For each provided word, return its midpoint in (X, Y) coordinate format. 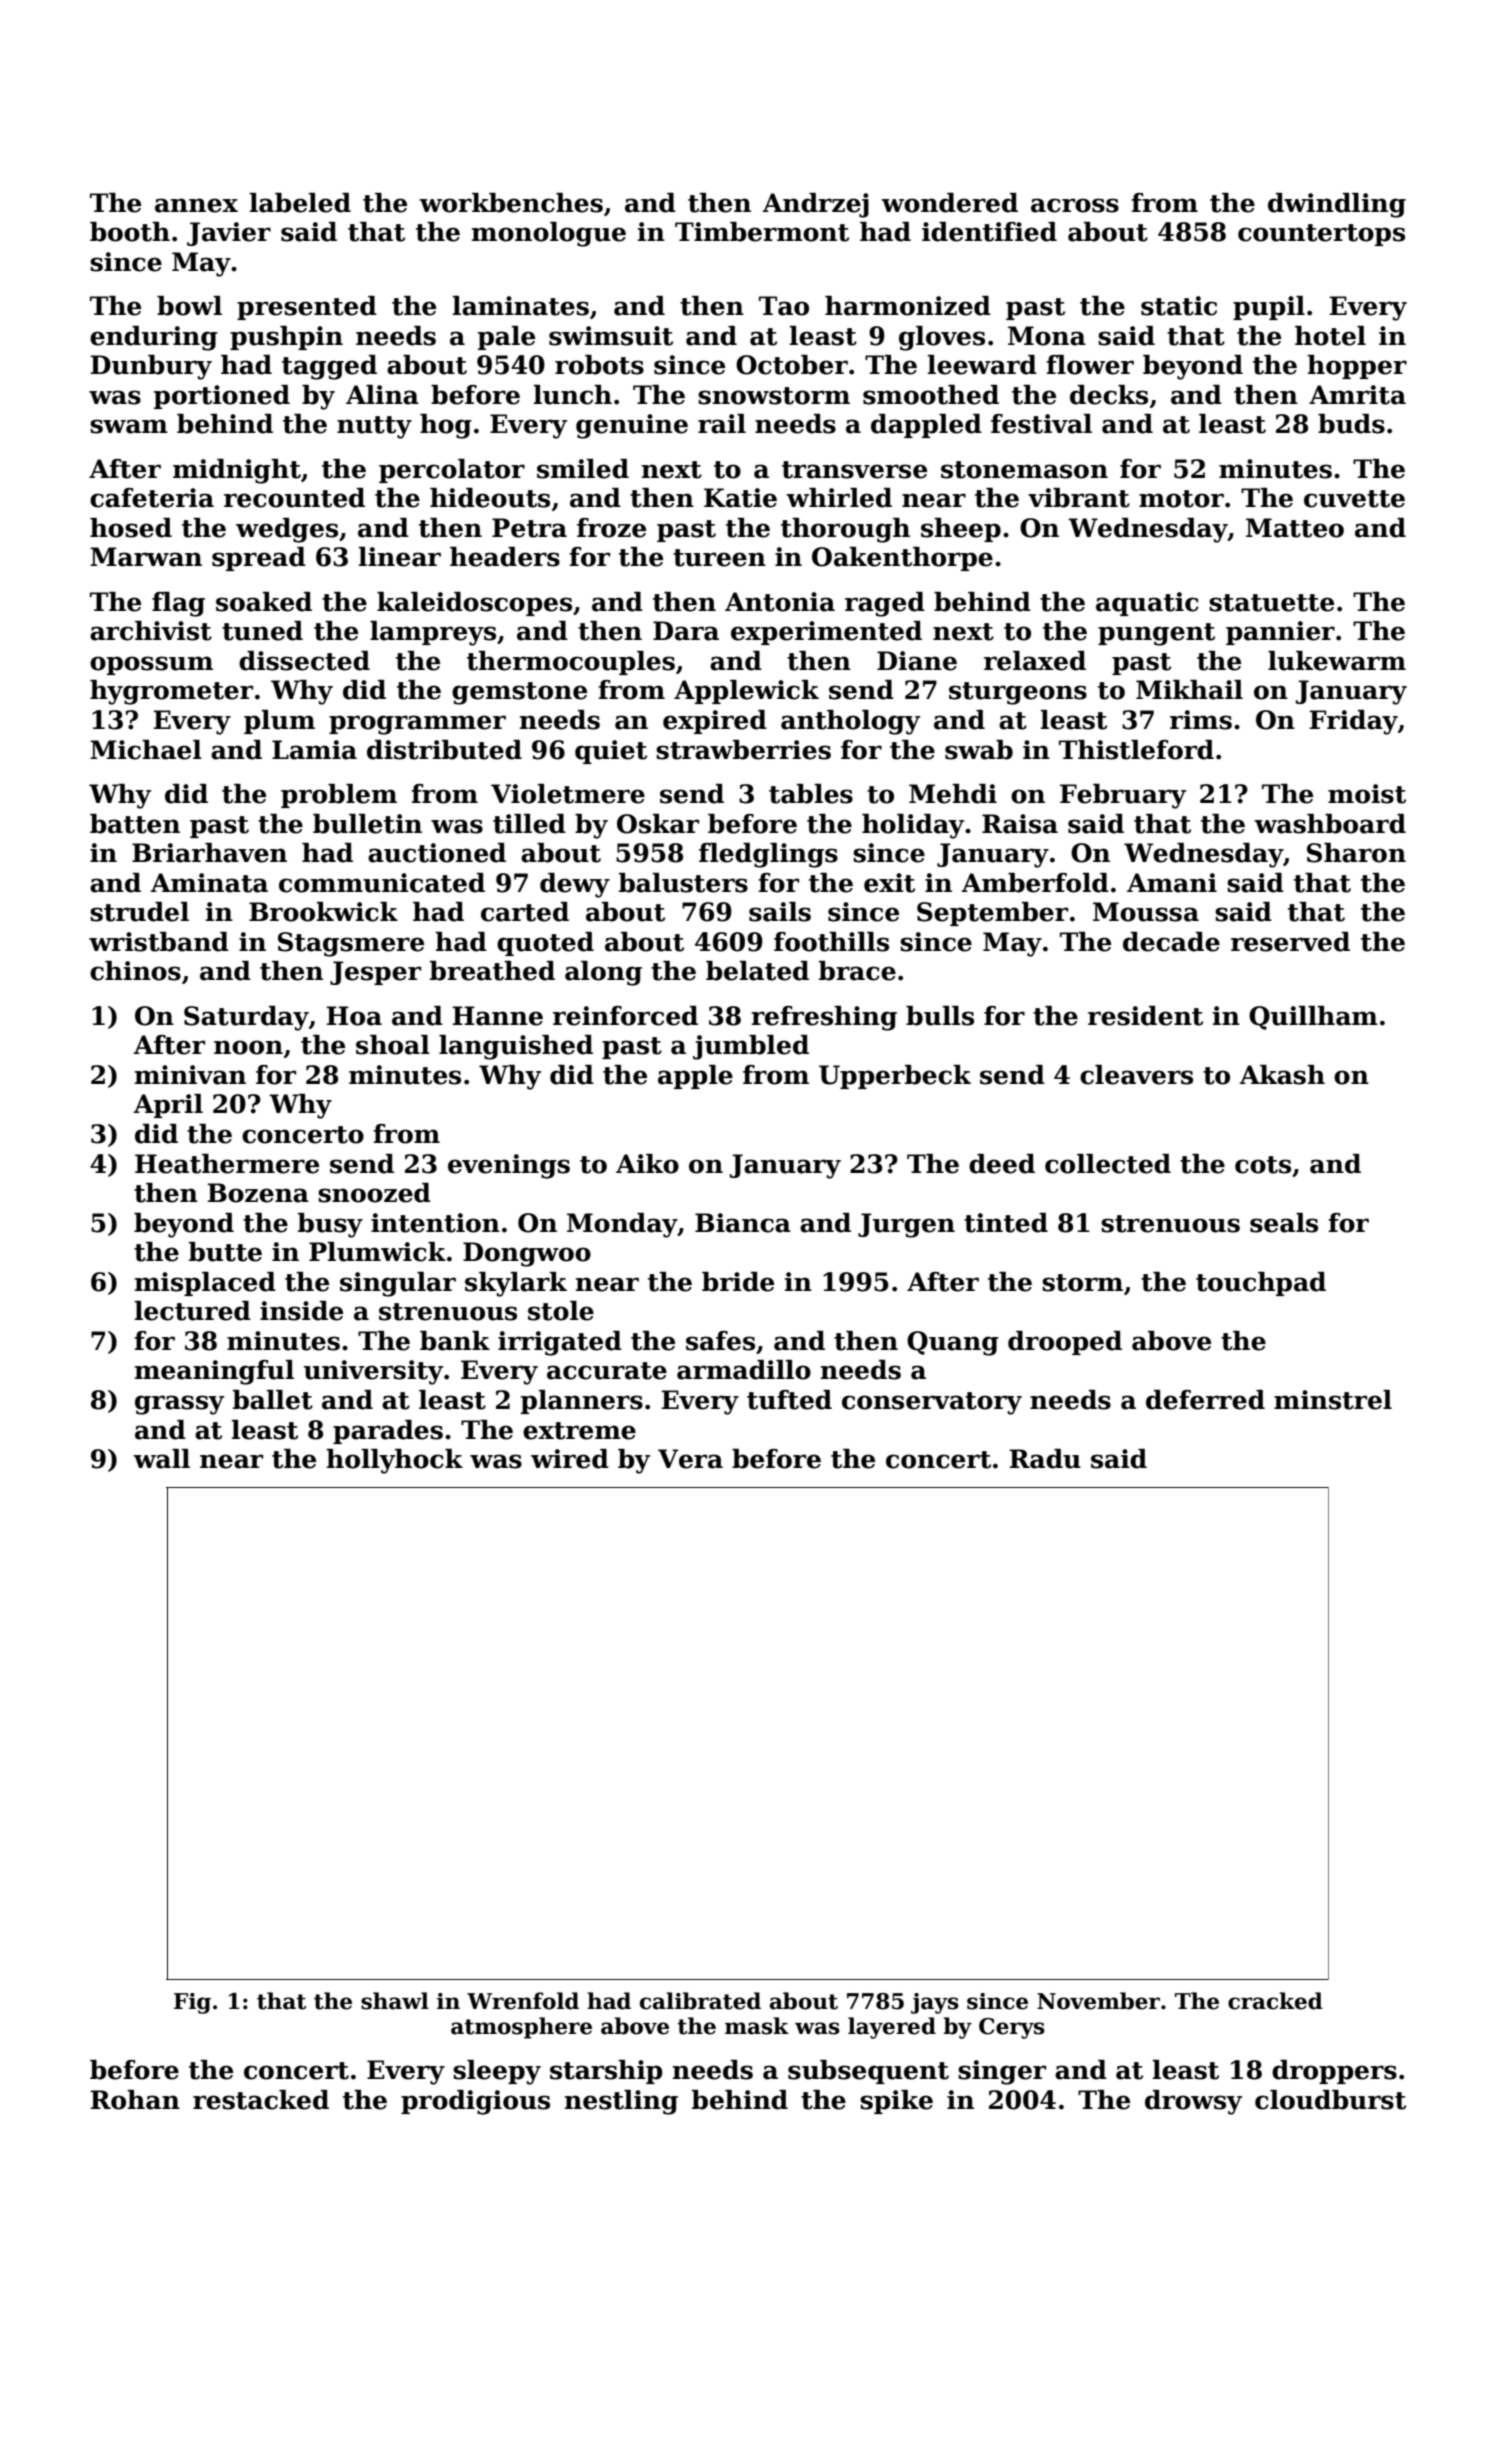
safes (720, 1341)
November (1098, 2001)
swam (129, 426)
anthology (850, 722)
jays (935, 2003)
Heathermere (227, 1164)
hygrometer (171, 692)
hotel (1330, 336)
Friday (1353, 722)
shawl (395, 2001)
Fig (192, 2003)
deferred (1205, 1400)
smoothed (931, 395)
